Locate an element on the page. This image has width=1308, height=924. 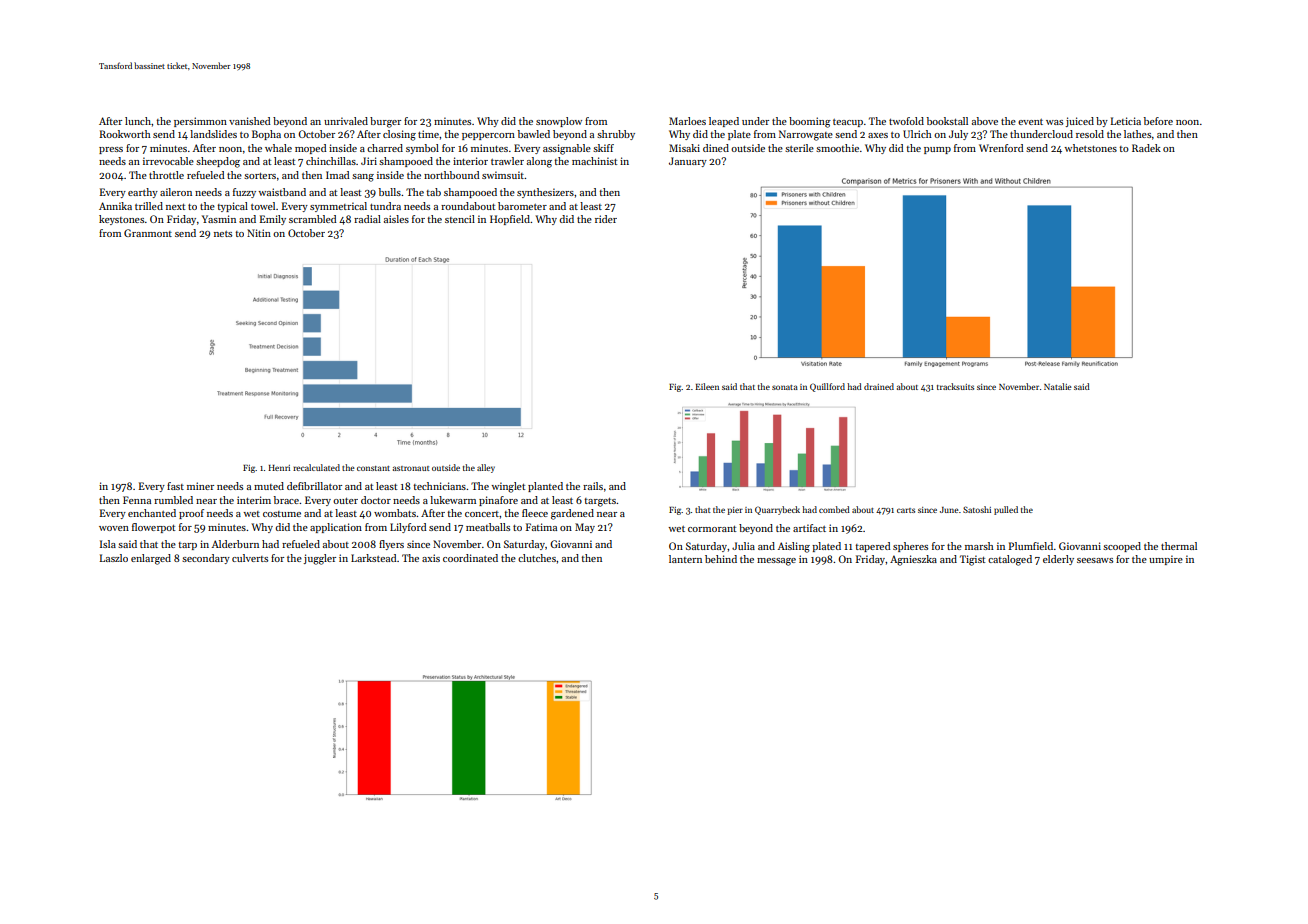
Natalie is located at coordinates (1058, 386).
